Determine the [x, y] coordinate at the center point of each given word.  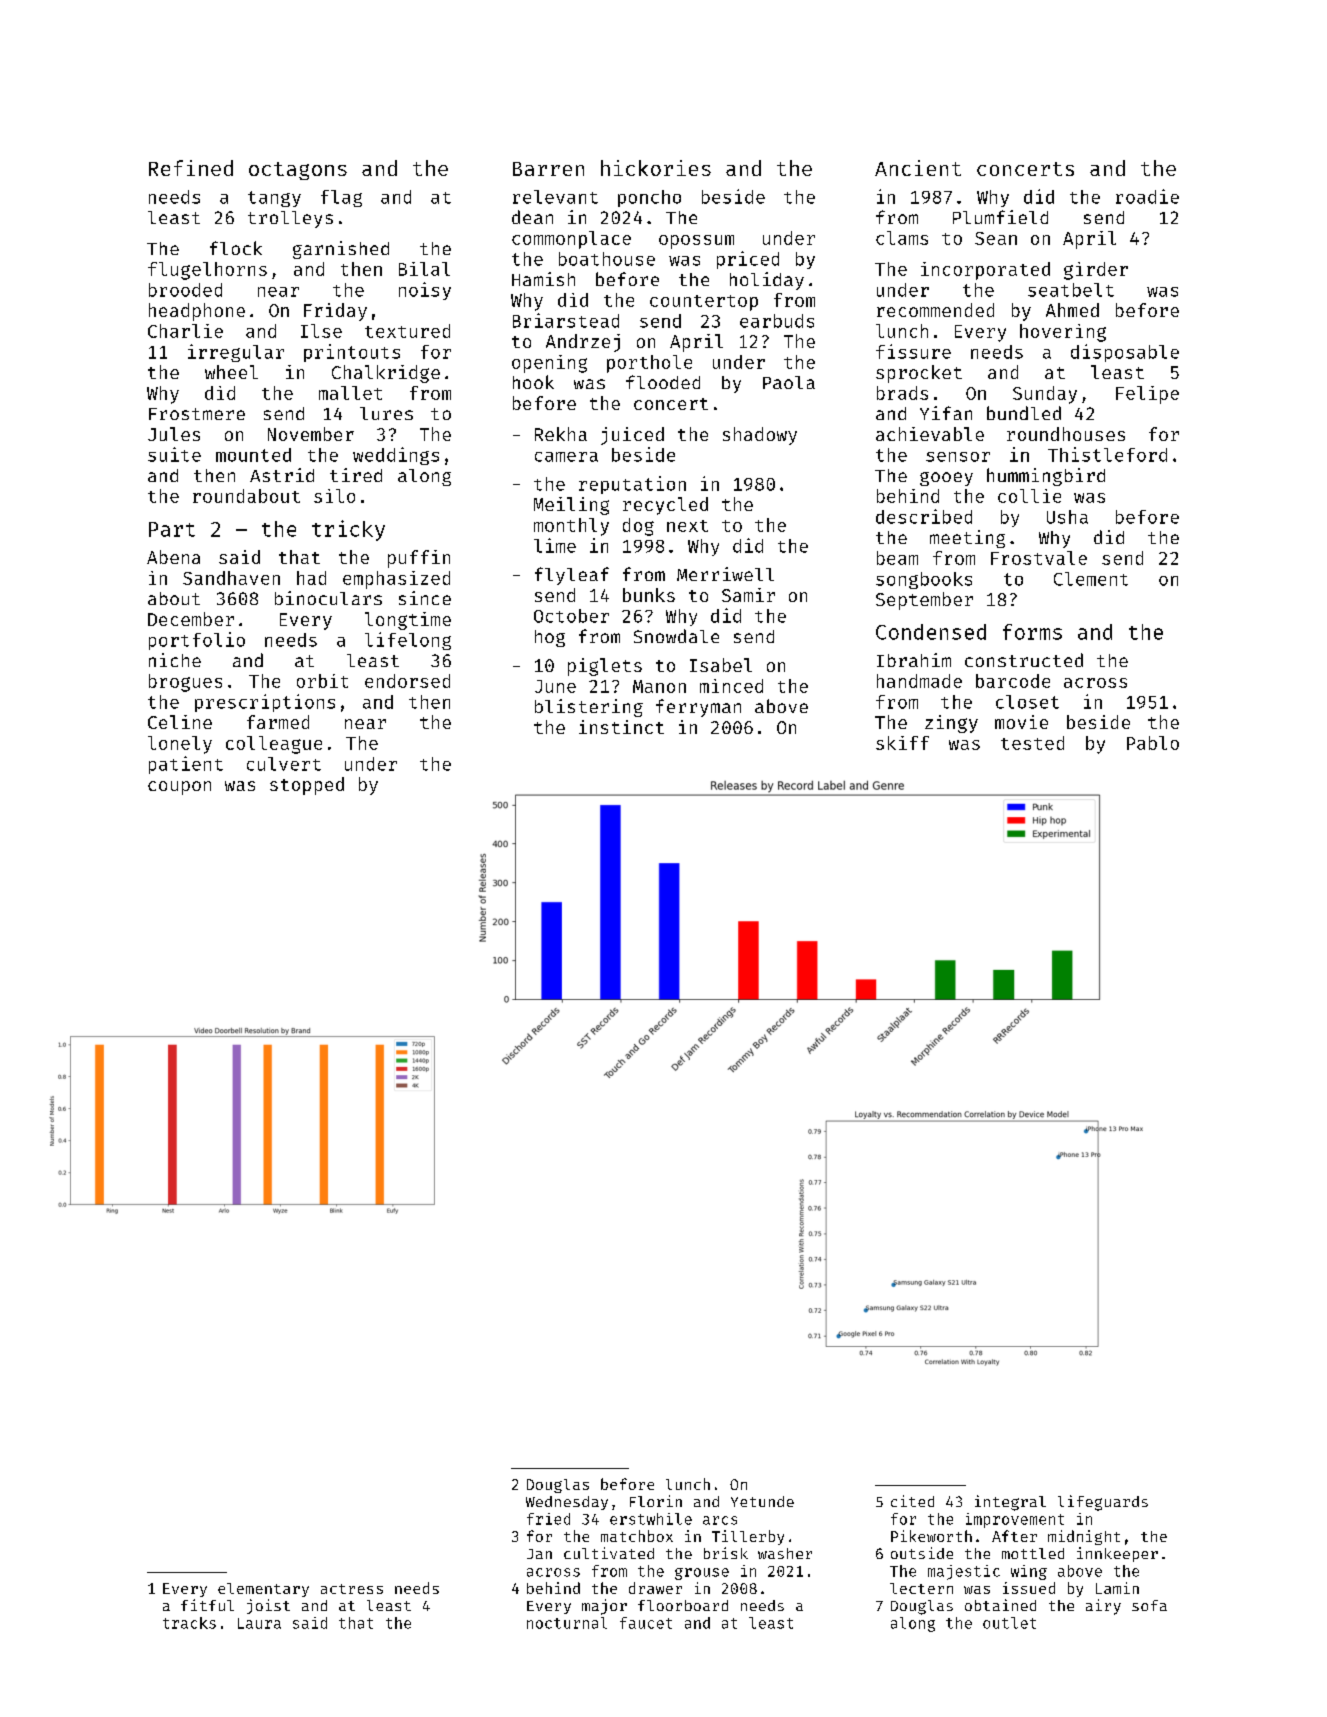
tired [356, 475]
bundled [1024, 413]
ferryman [698, 708]
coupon [179, 788]
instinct [621, 727]
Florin [656, 1501]
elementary [263, 1590]
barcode [1013, 681]
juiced [632, 436]
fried [548, 1519]
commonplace [571, 240]
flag [341, 198]
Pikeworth [931, 1536]
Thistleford [1107, 454]
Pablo [1153, 743]
